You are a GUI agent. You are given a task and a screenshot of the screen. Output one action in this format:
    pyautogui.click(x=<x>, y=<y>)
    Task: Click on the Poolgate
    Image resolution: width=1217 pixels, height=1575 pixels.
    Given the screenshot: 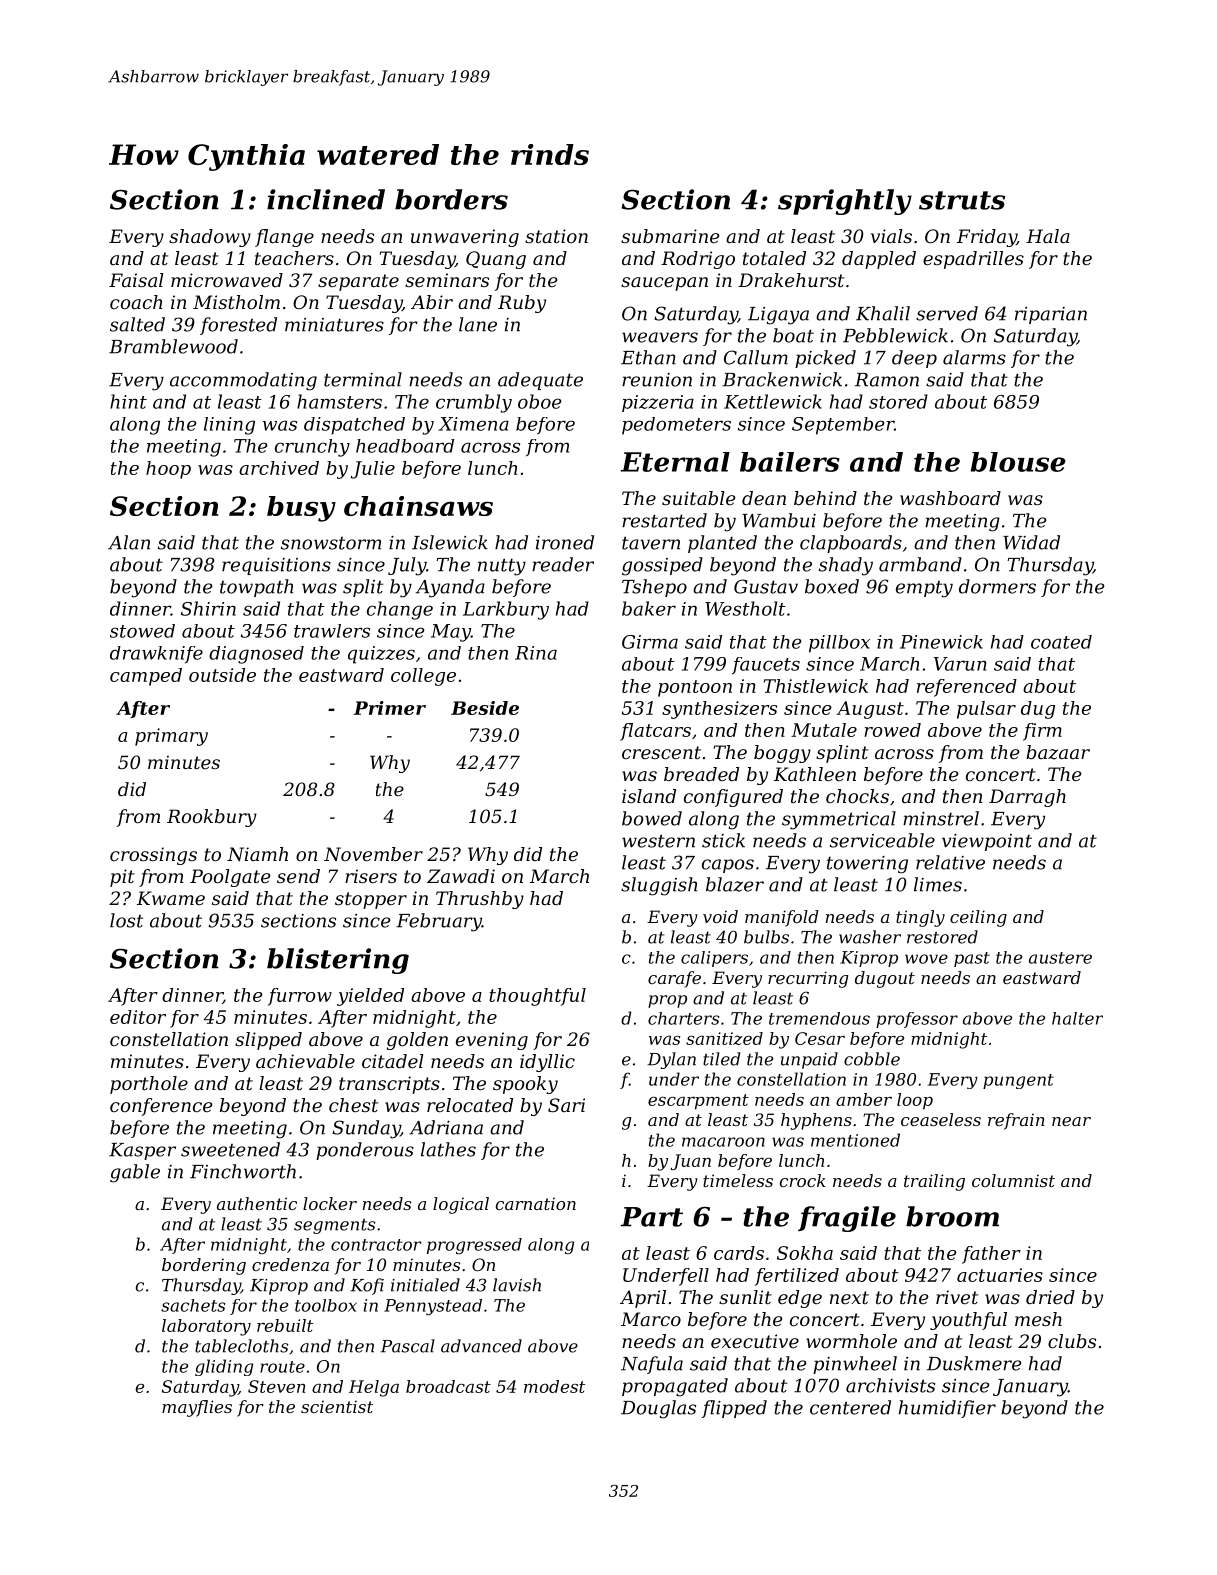 What is the action you would take?
    pyautogui.click(x=230, y=878)
